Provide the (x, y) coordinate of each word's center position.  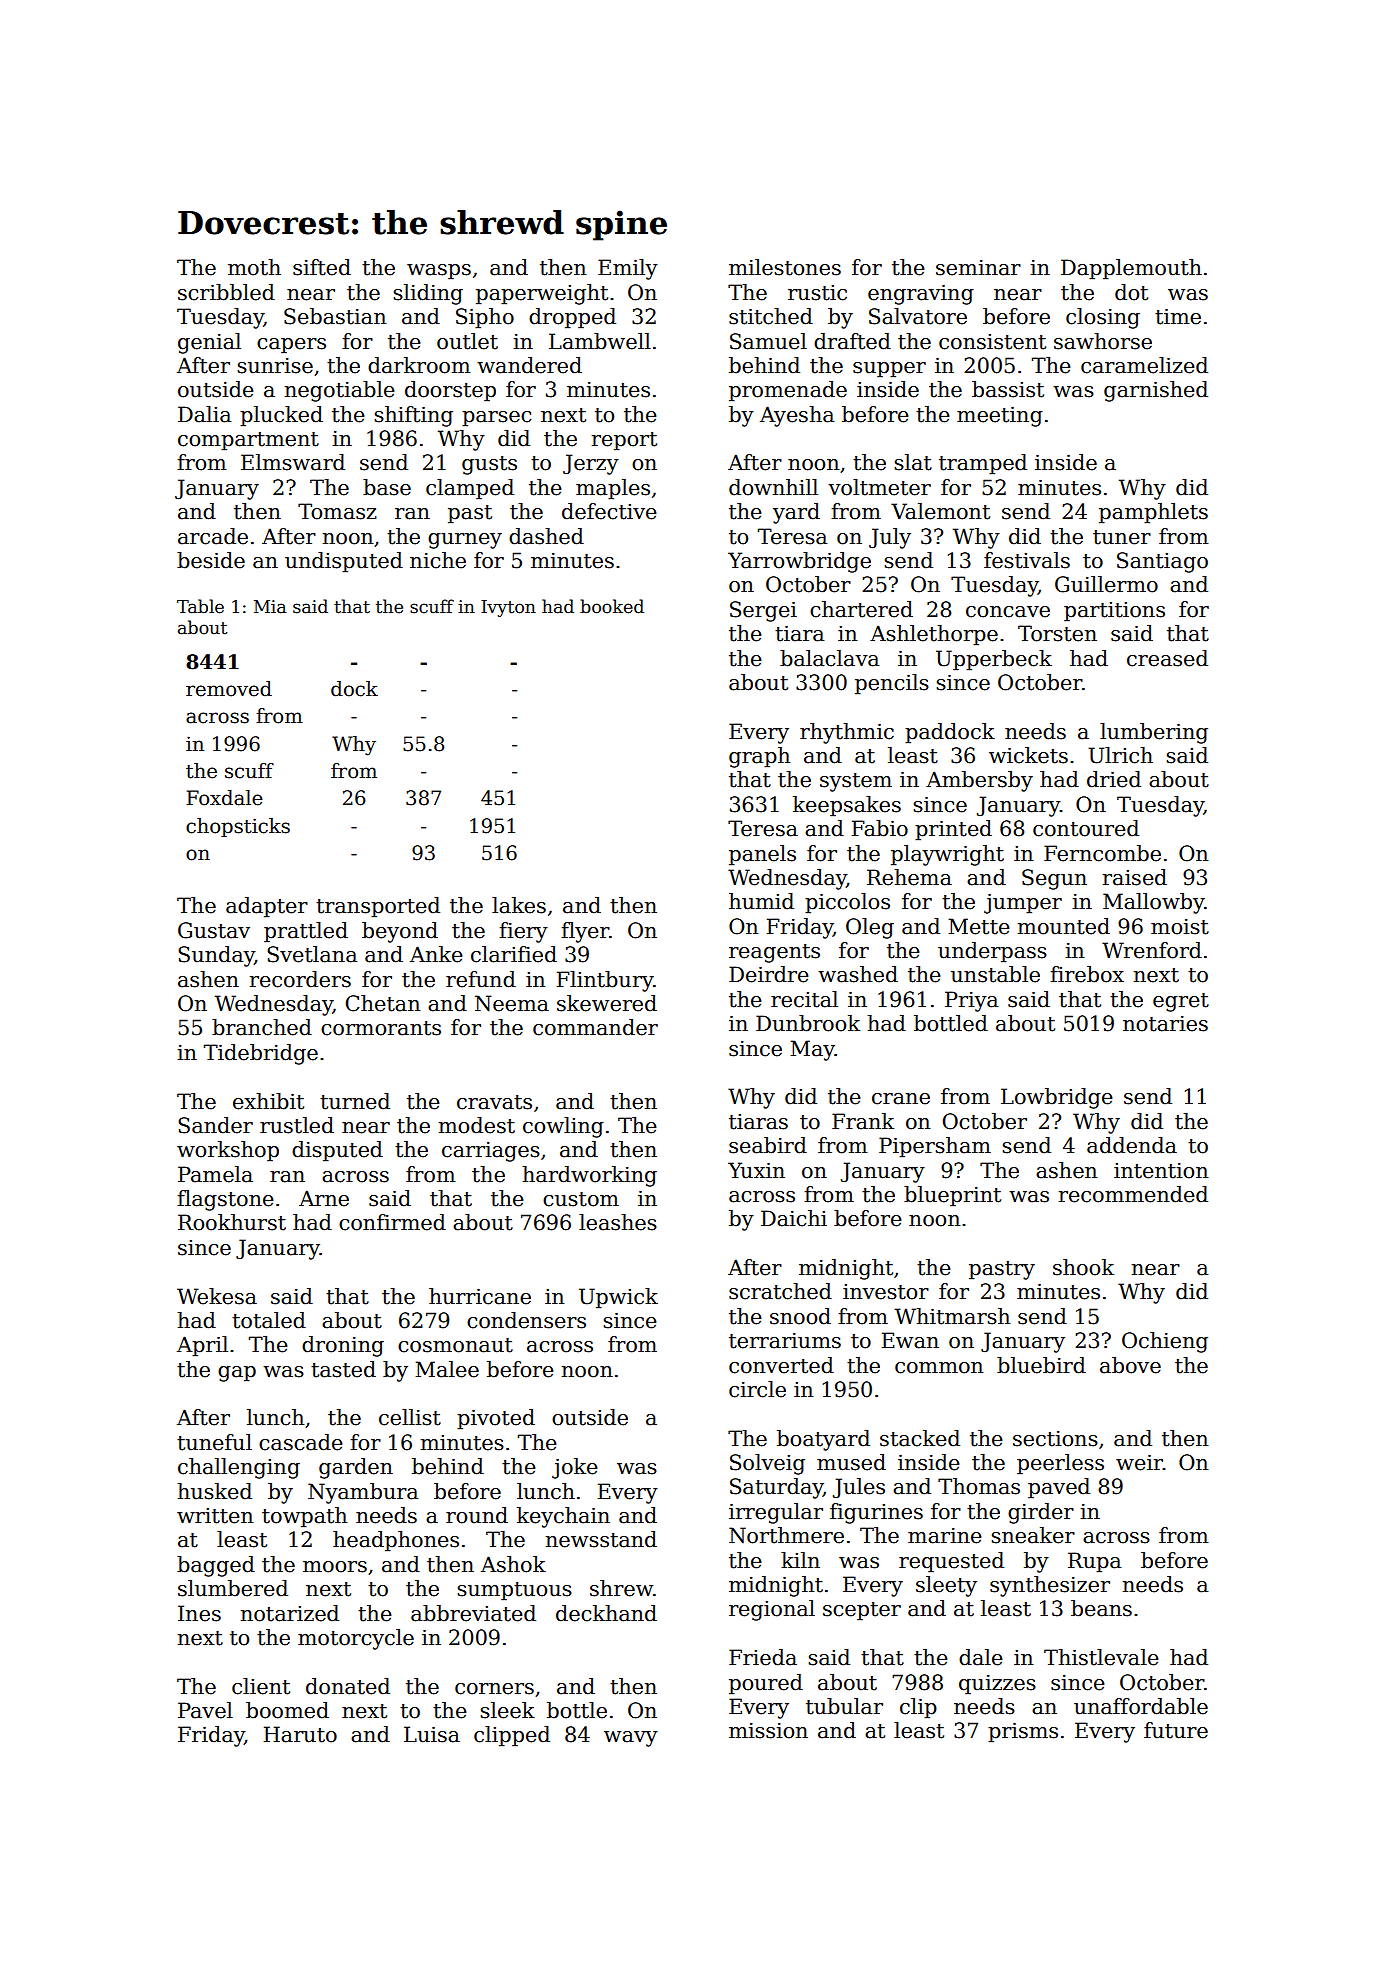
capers (291, 346)
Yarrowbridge (799, 562)
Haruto (300, 1734)
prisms (1023, 1733)
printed (953, 830)
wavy (631, 1739)
